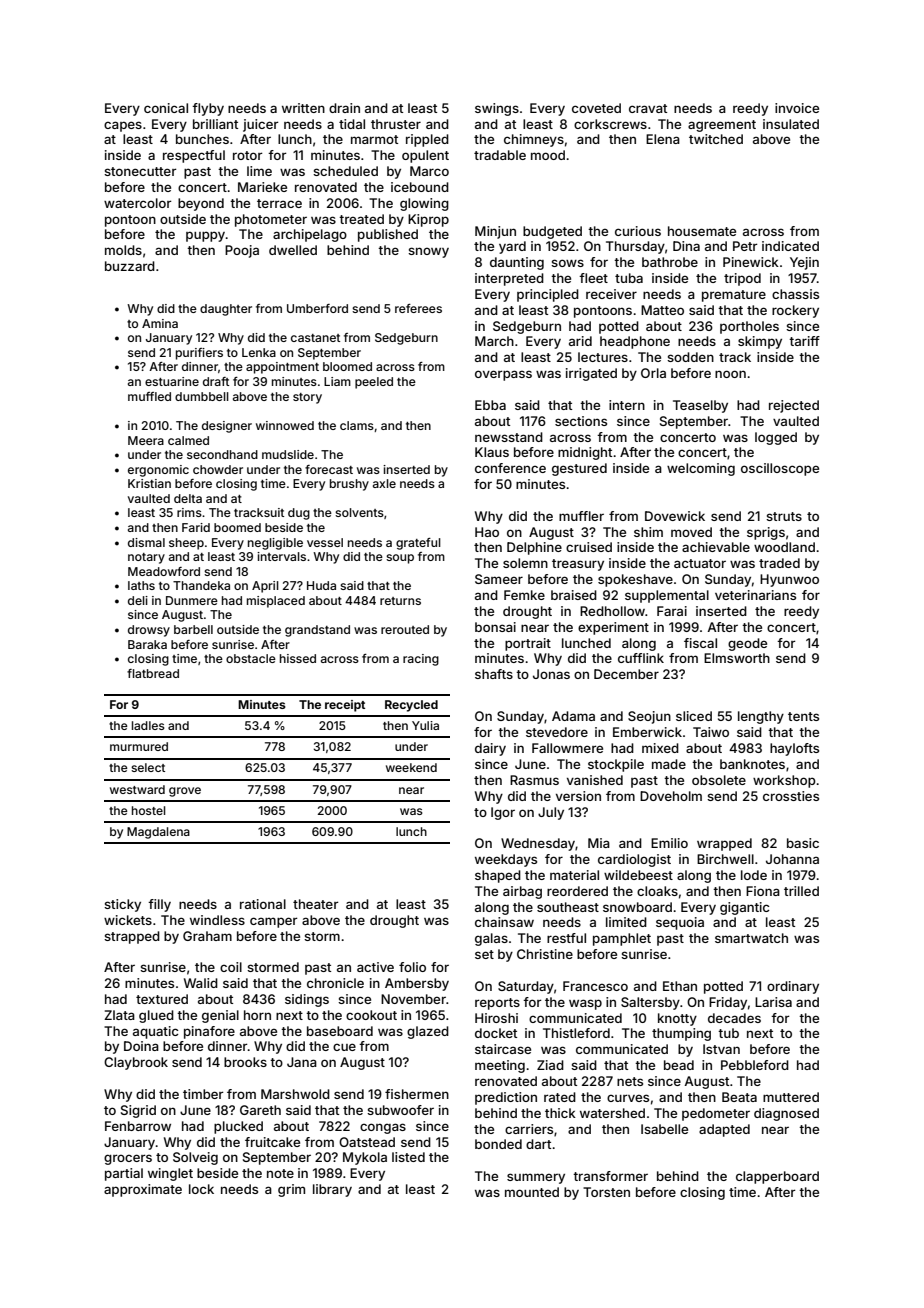 The height and width of the screenshot is (1308, 924). What do you see at coordinates (303, 108) in the screenshot?
I see `written` at bounding box center [303, 108].
